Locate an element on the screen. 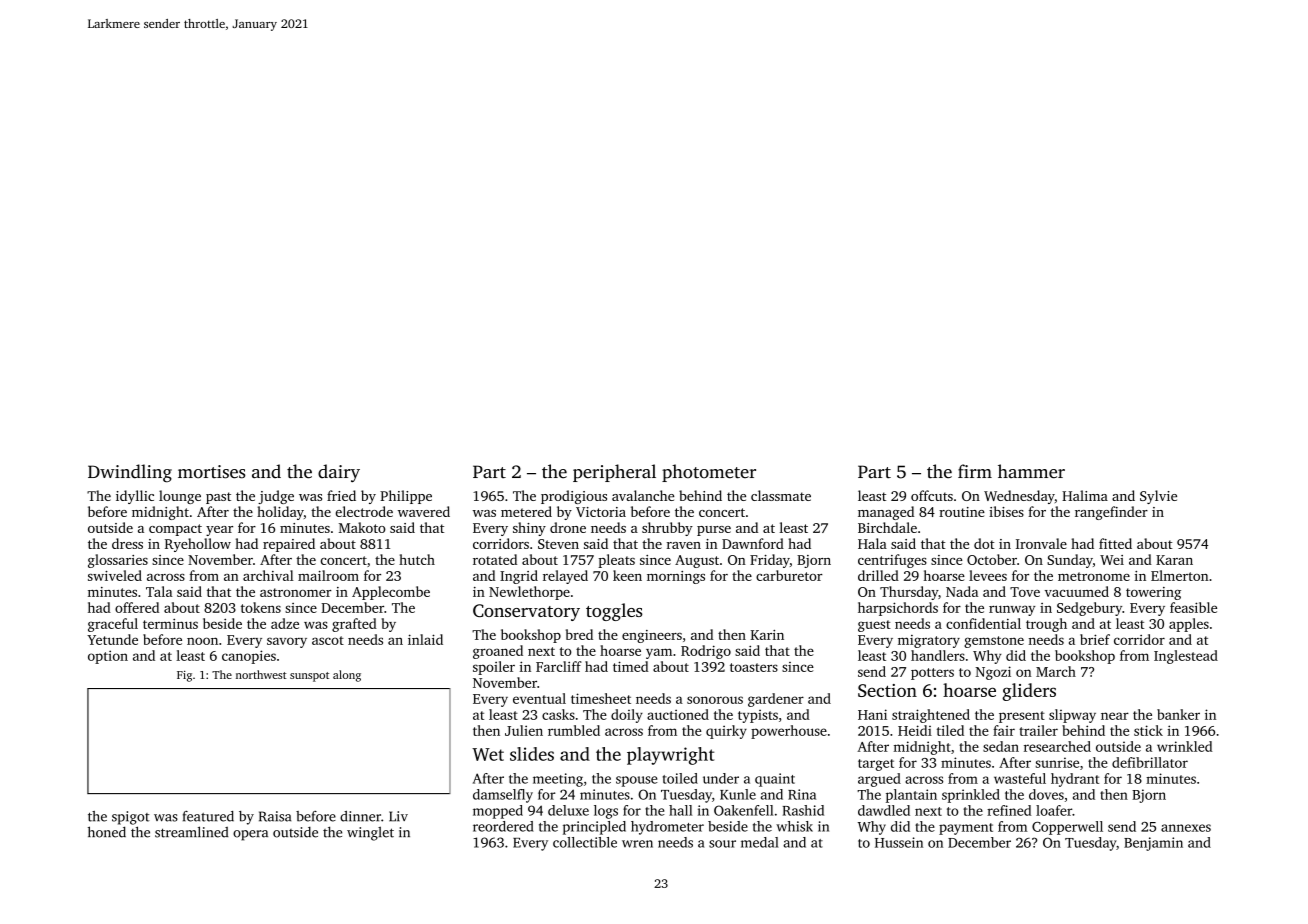 The image size is (1308, 924). mortises is located at coordinates (211, 472).
